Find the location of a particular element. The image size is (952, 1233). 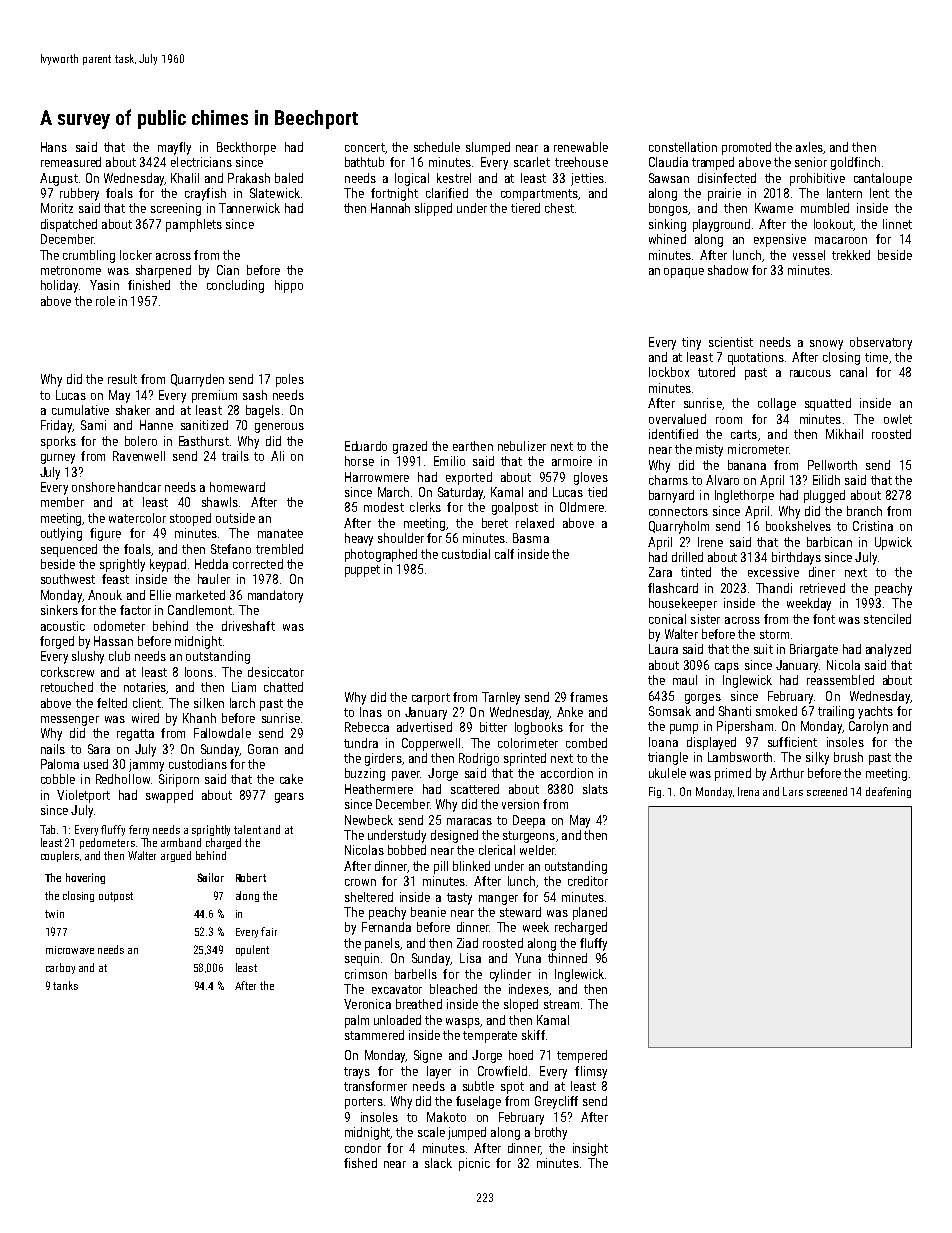

Thandi is located at coordinates (774, 588).
